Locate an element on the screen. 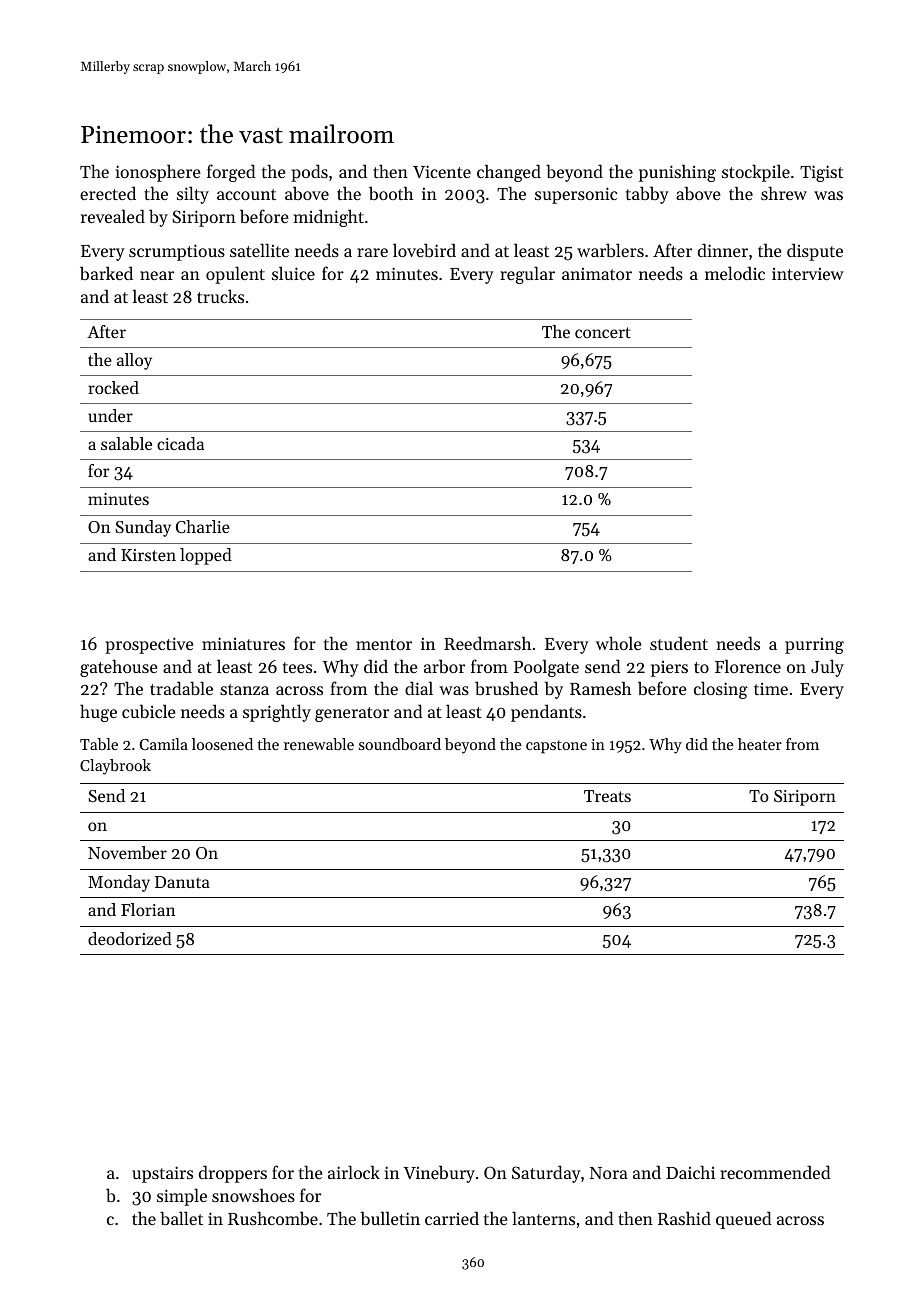  airlock is located at coordinates (354, 1172).
